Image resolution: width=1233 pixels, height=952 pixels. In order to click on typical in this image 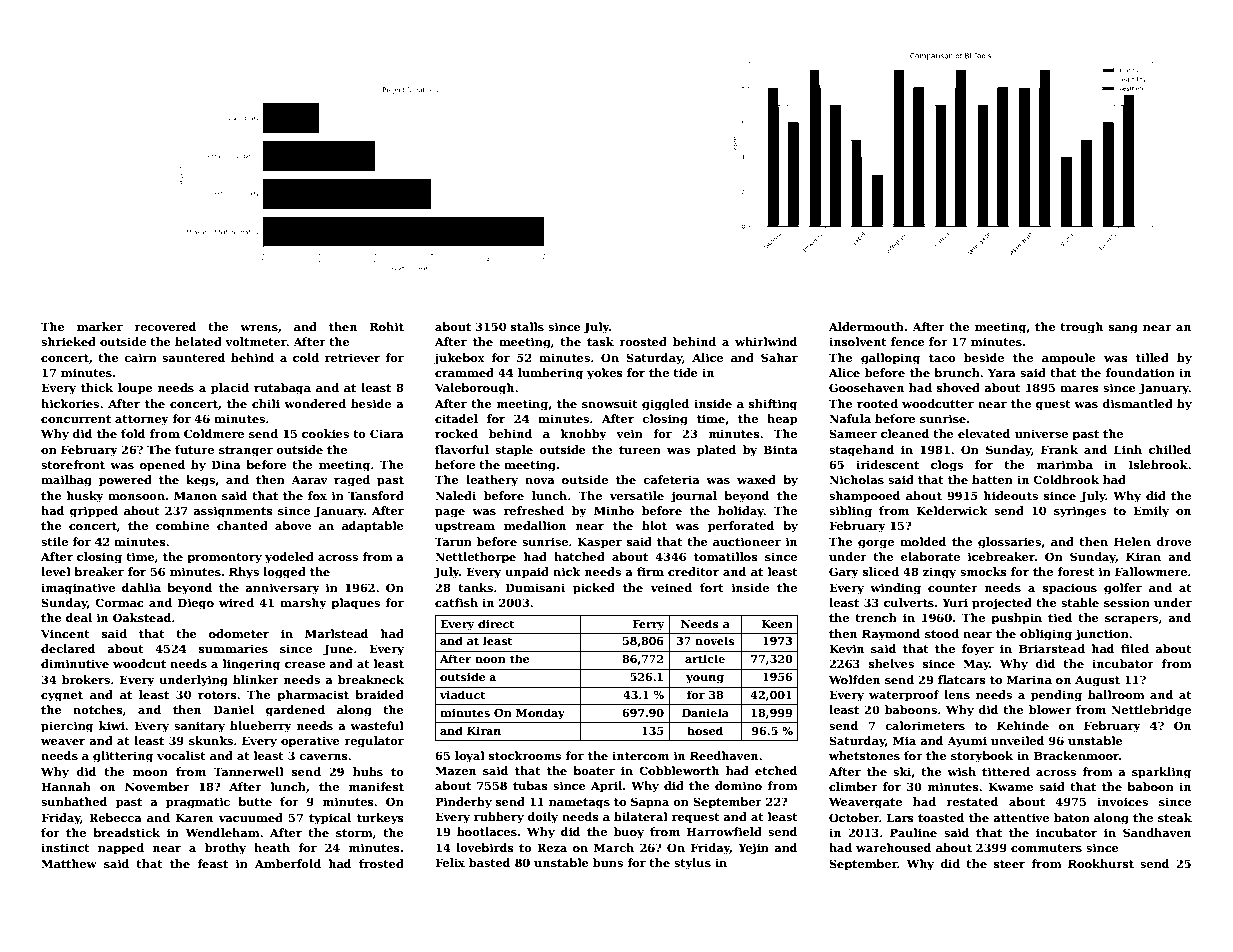, I will do `click(330, 819)`.
